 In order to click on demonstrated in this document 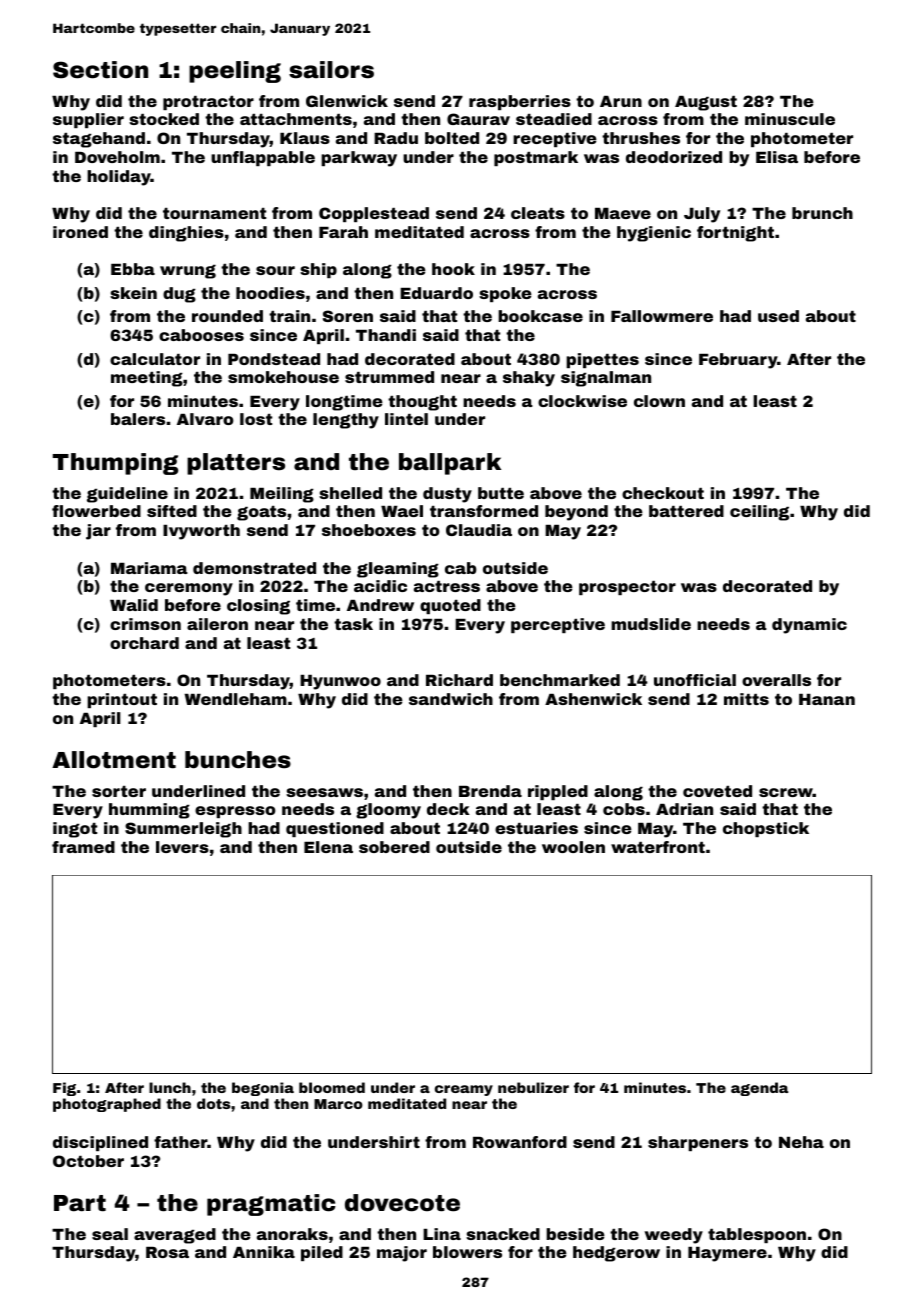, I will do `click(254, 568)`.
